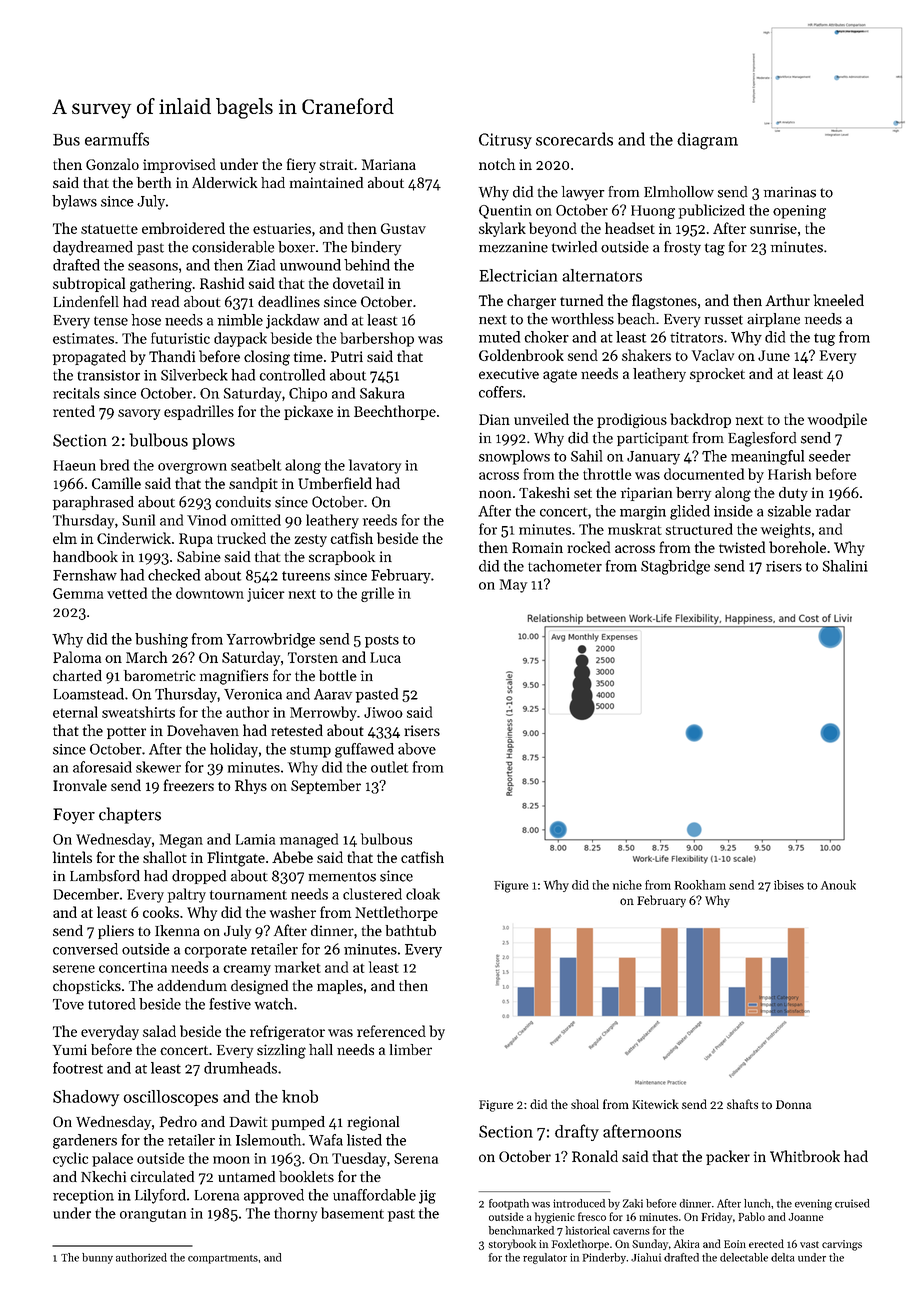 The height and width of the screenshot is (1308, 924). I want to click on Kitewick, so click(655, 1104).
